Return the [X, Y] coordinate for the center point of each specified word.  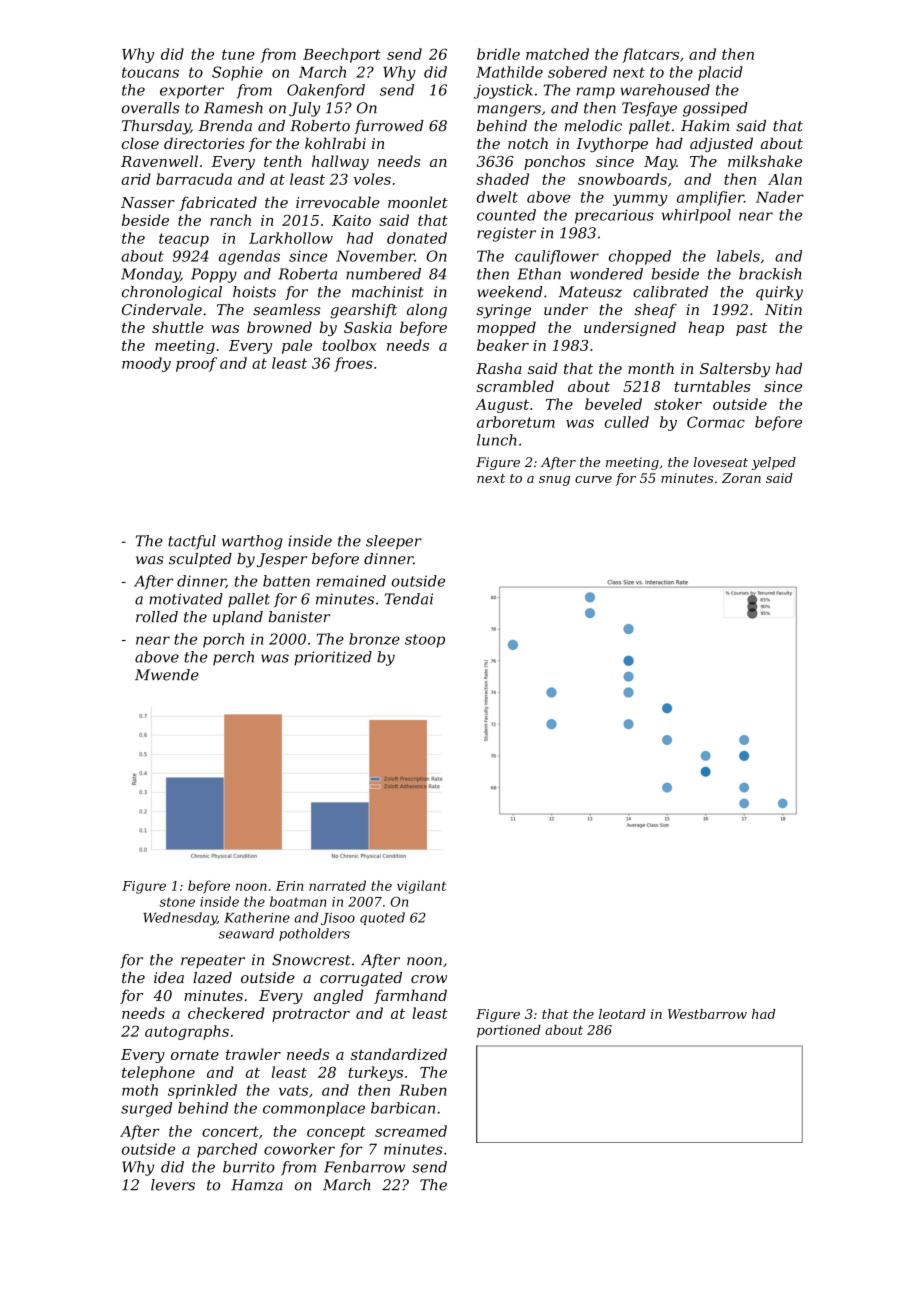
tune [238, 54]
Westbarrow [707, 1014]
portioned [509, 1031]
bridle [498, 54]
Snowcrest [311, 960]
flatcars [650, 55]
